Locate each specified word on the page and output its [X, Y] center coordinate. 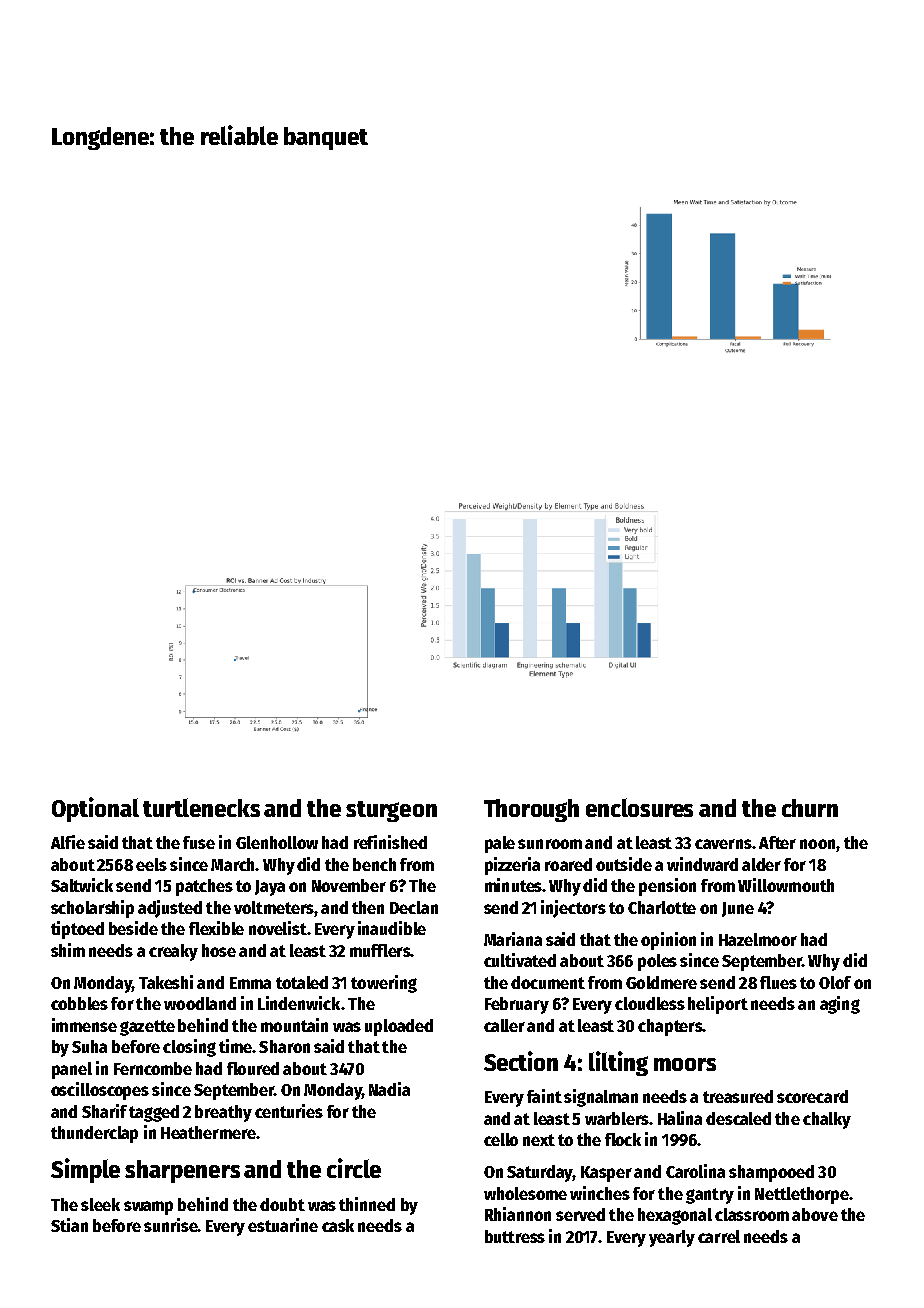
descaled [738, 1118]
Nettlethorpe [802, 1195]
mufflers [380, 950]
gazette [147, 1028]
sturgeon [391, 811]
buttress [515, 1236]
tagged [154, 1113]
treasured [738, 1096]
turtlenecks [201, 807]
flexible [216, 928]
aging [840, 1005]
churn [810, 808]
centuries [289, 1111]
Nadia [389, 1089]
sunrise [171, 1225]
